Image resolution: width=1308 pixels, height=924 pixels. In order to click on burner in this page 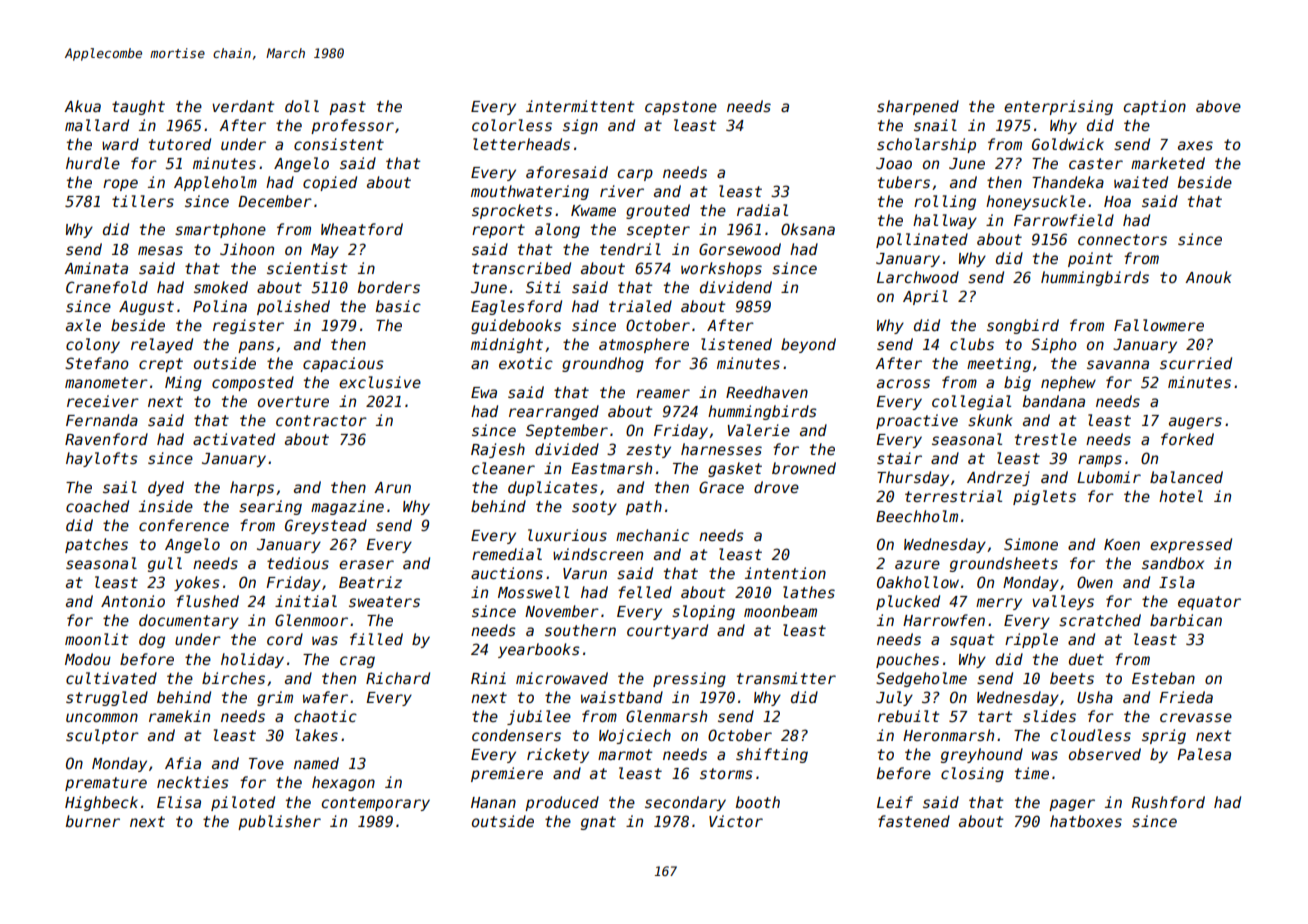, I will do `click(93, 821)`.
